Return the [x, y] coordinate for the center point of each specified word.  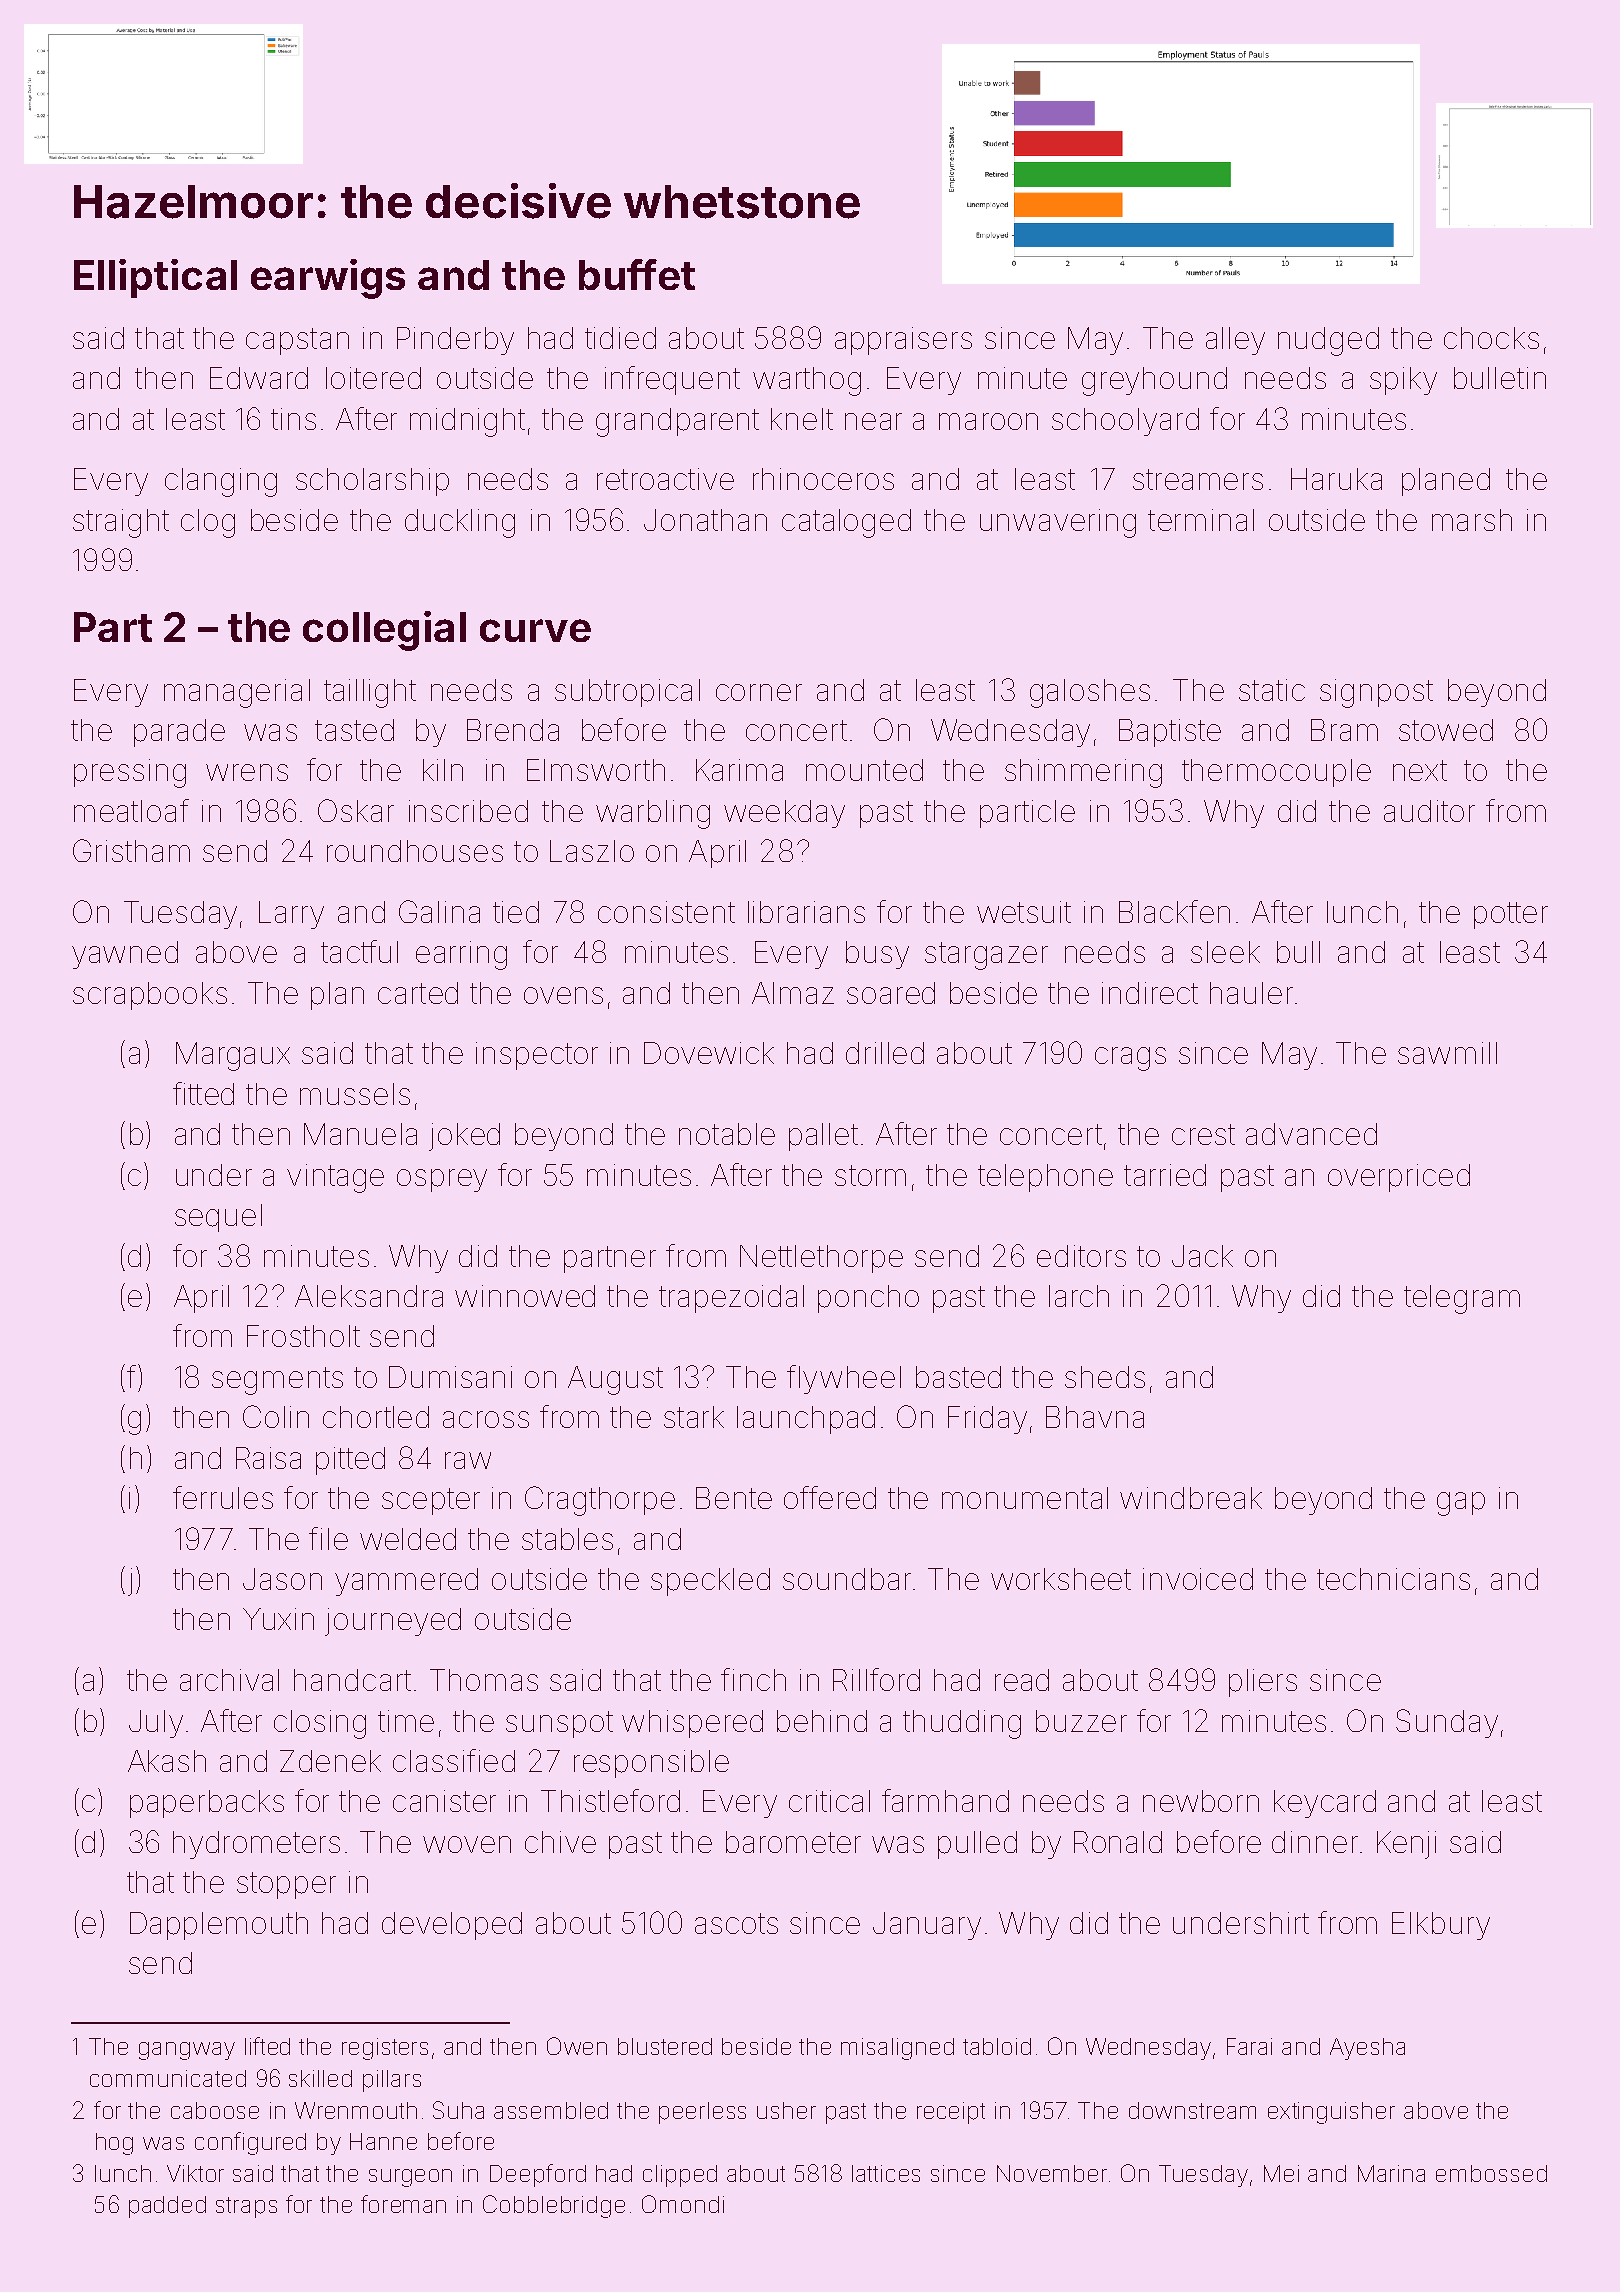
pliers [1263, 1683]
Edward [259, 378]
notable [727, 1134]
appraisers [903, 341]
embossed [1491, 2173]
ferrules [223, 1497]
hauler [1251, 993]
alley [1235, 341]
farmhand [945, 1800]
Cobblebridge [554, 2206]
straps [246, 2207]
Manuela [360, 1134]
